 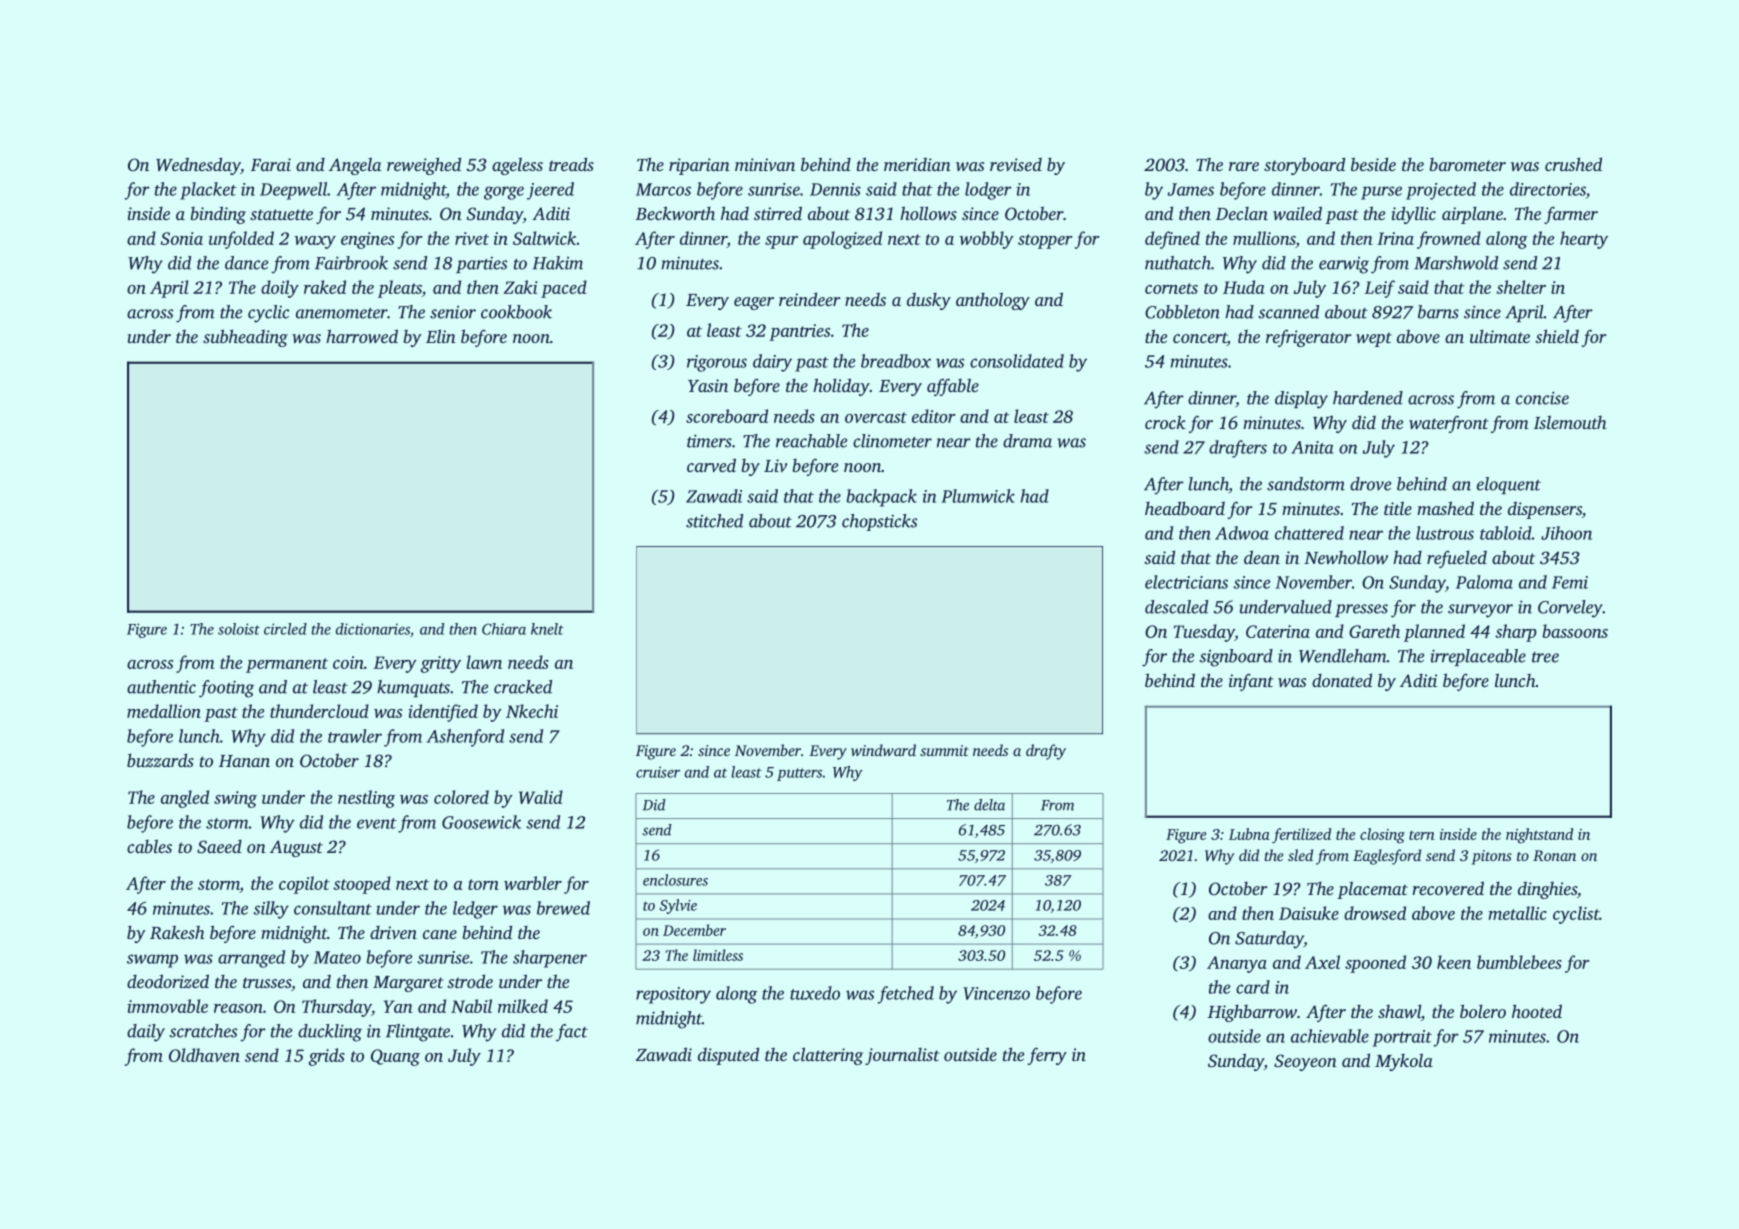 What do you see at coordinates (395, 1057) in the screenshot?
I see `Quang` at bounding box center [395, 1057].
